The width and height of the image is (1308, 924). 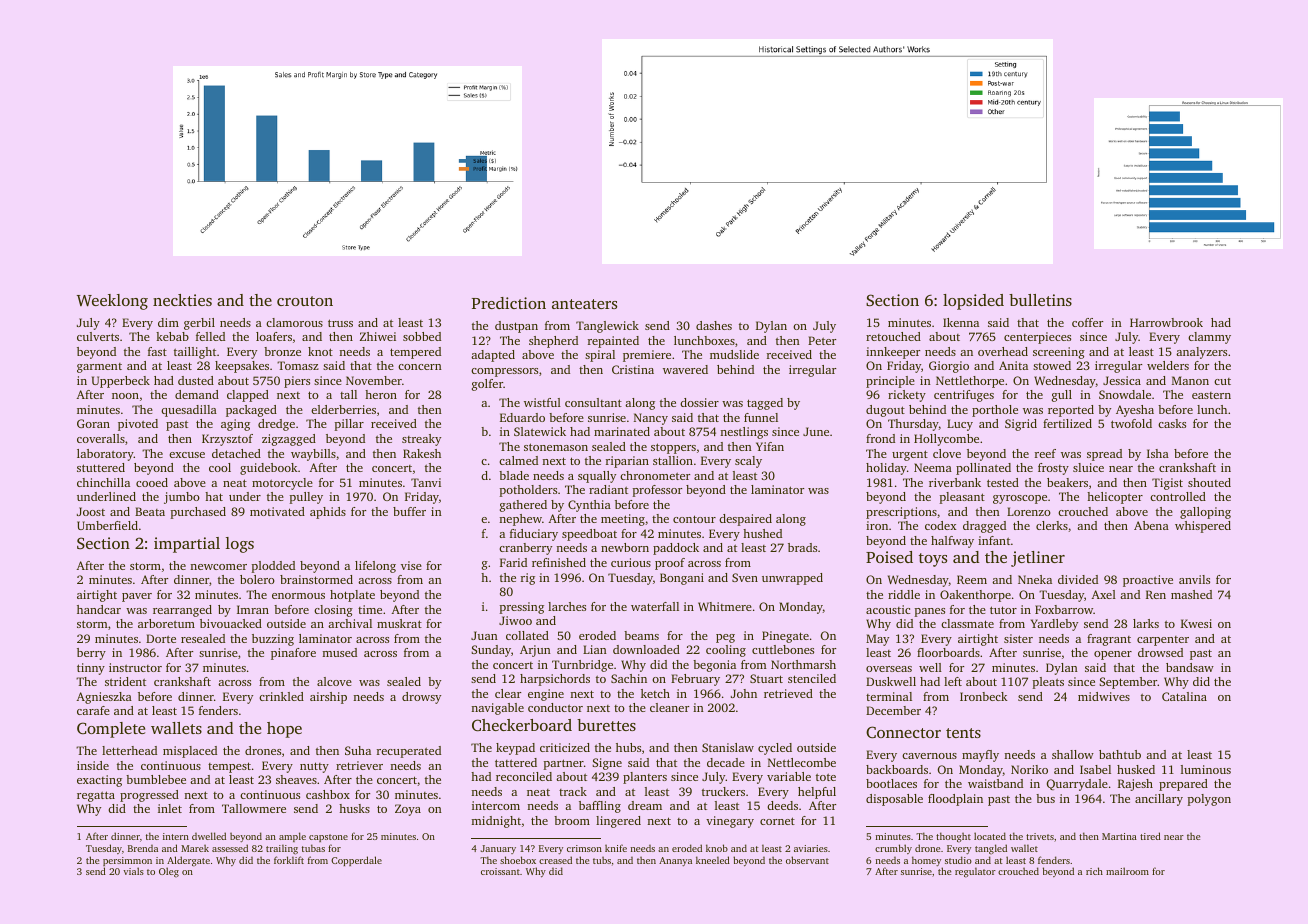 What do you see at coordinates (99, 781) in the image?
I see `exacting` at bounding box center [99, 781].
